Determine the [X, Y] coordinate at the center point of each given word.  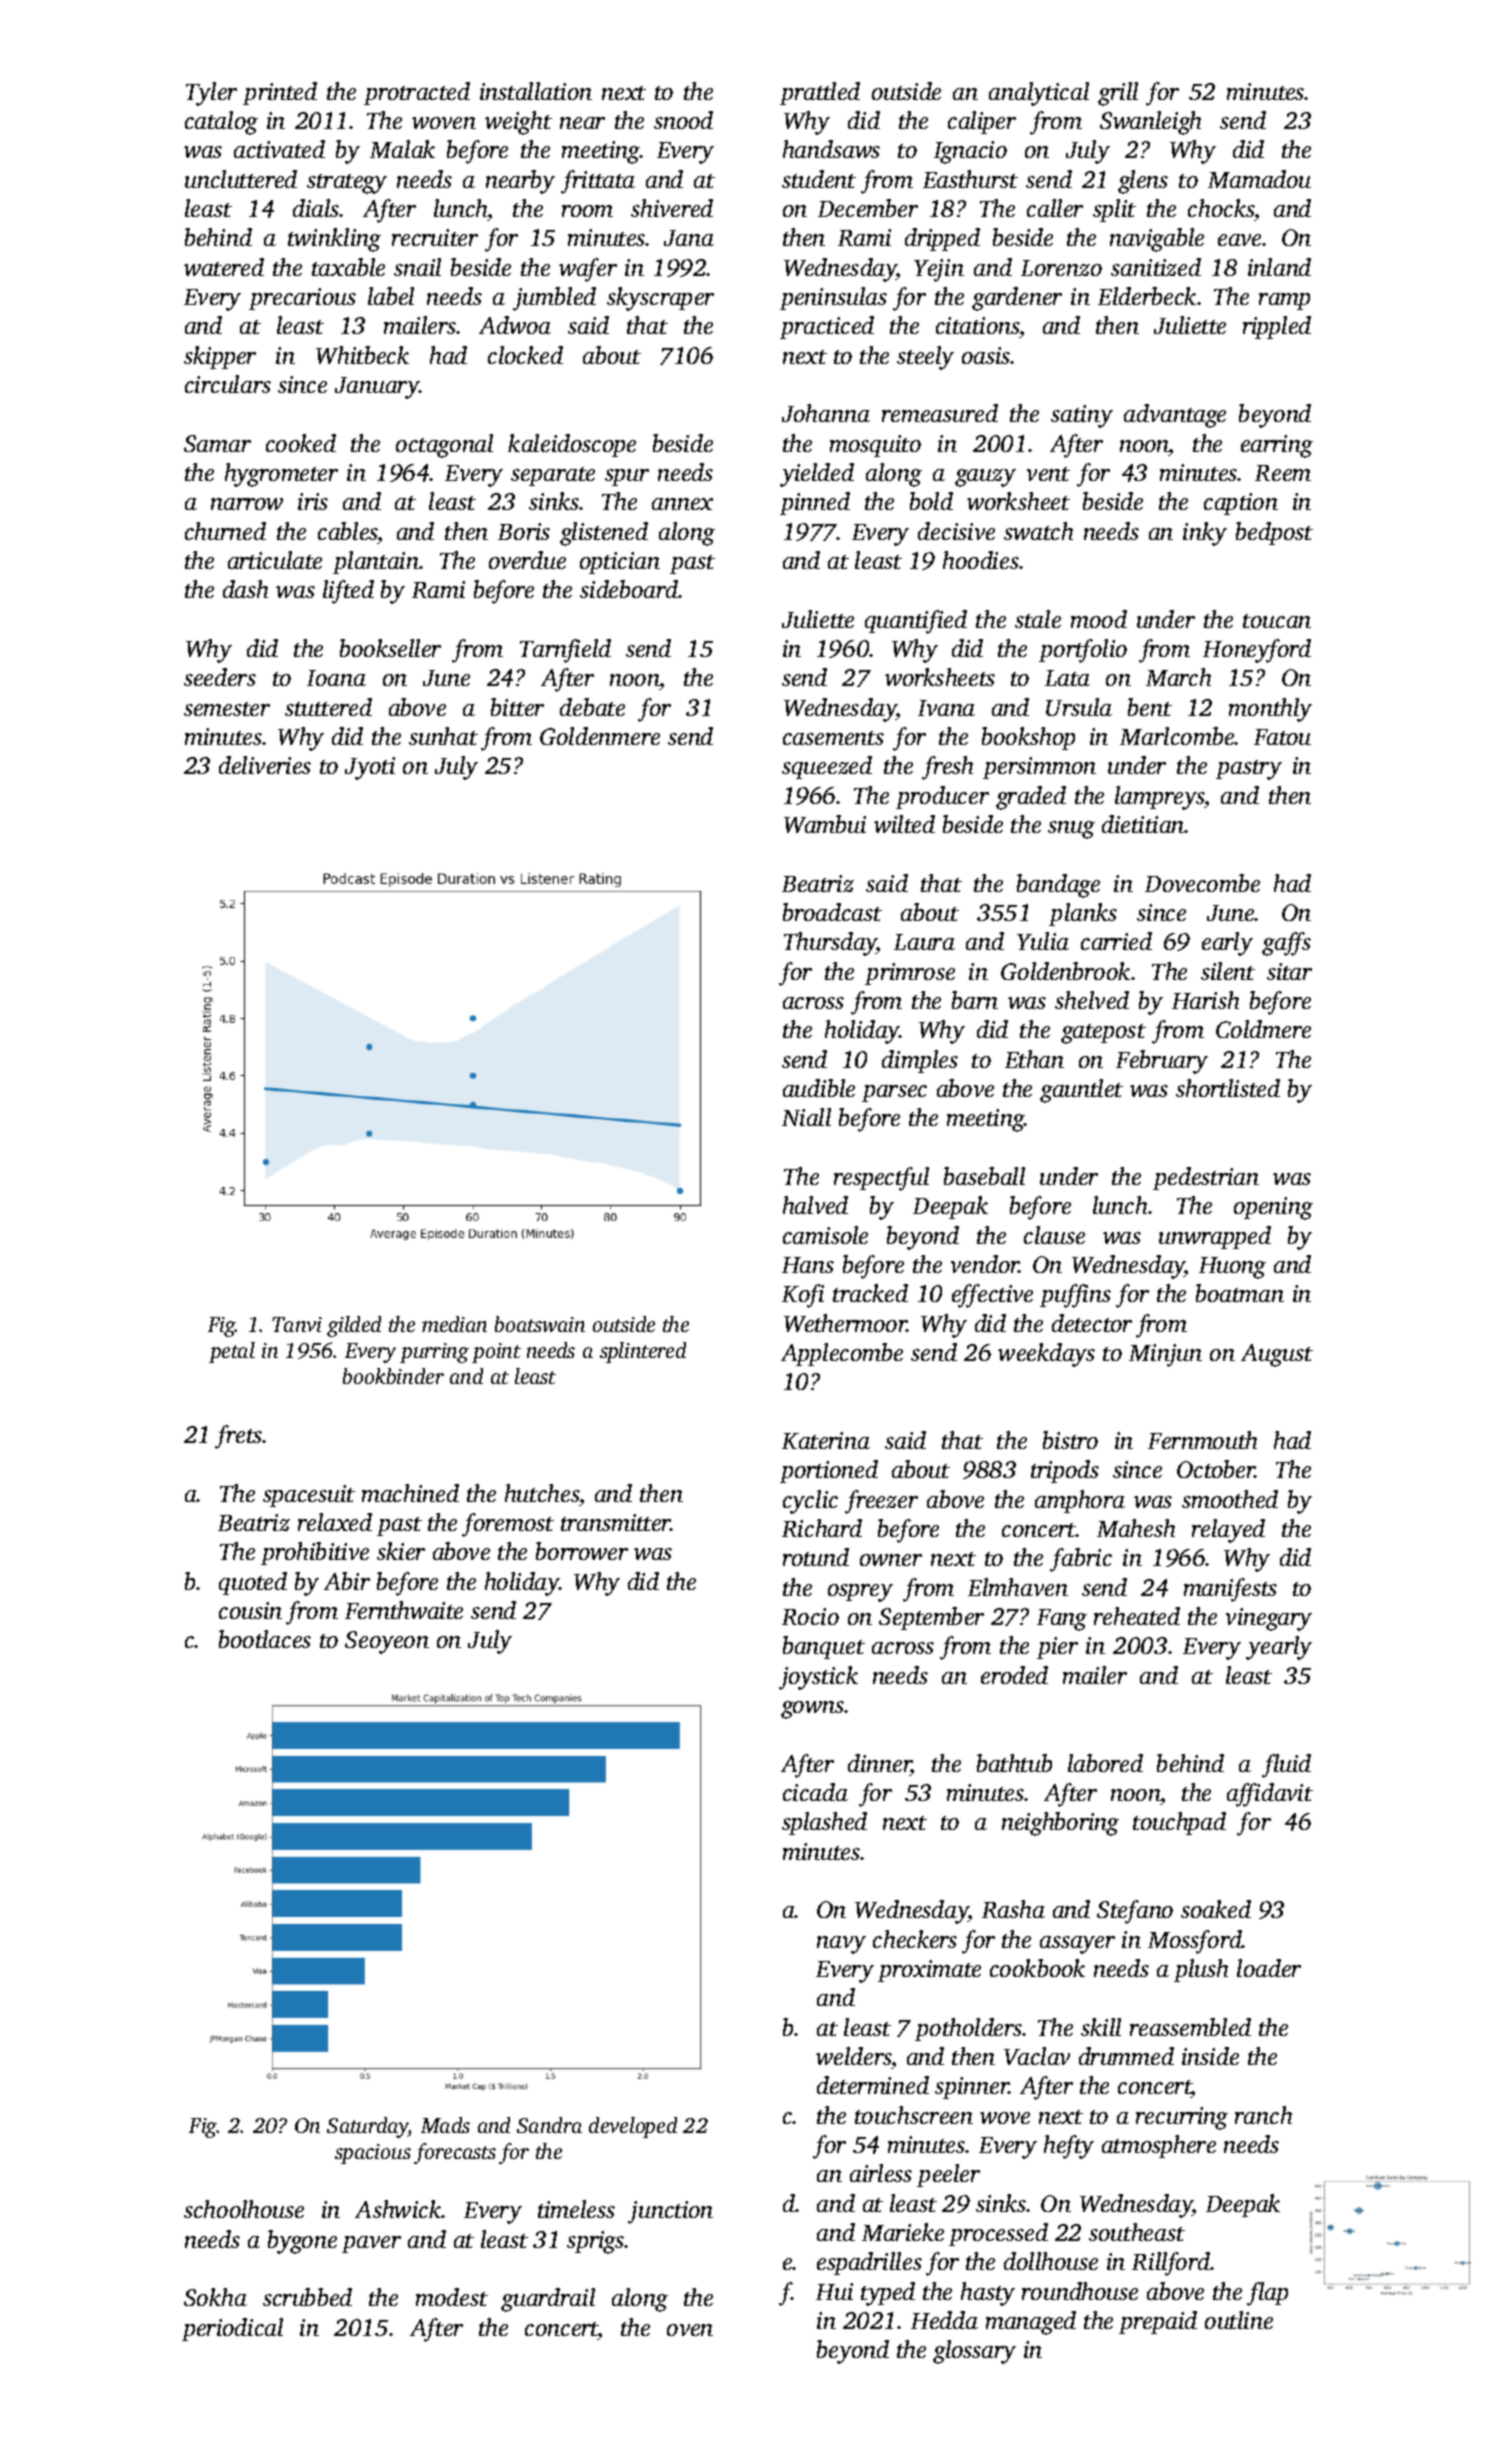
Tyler [211, 94]
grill [1118, 94]
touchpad [1179, 1823]
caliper [982, 122]
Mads [445, 2125]
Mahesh [1136, 1528]
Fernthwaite [404, 1610]
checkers [915, 1939]
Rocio [810, 1616]
